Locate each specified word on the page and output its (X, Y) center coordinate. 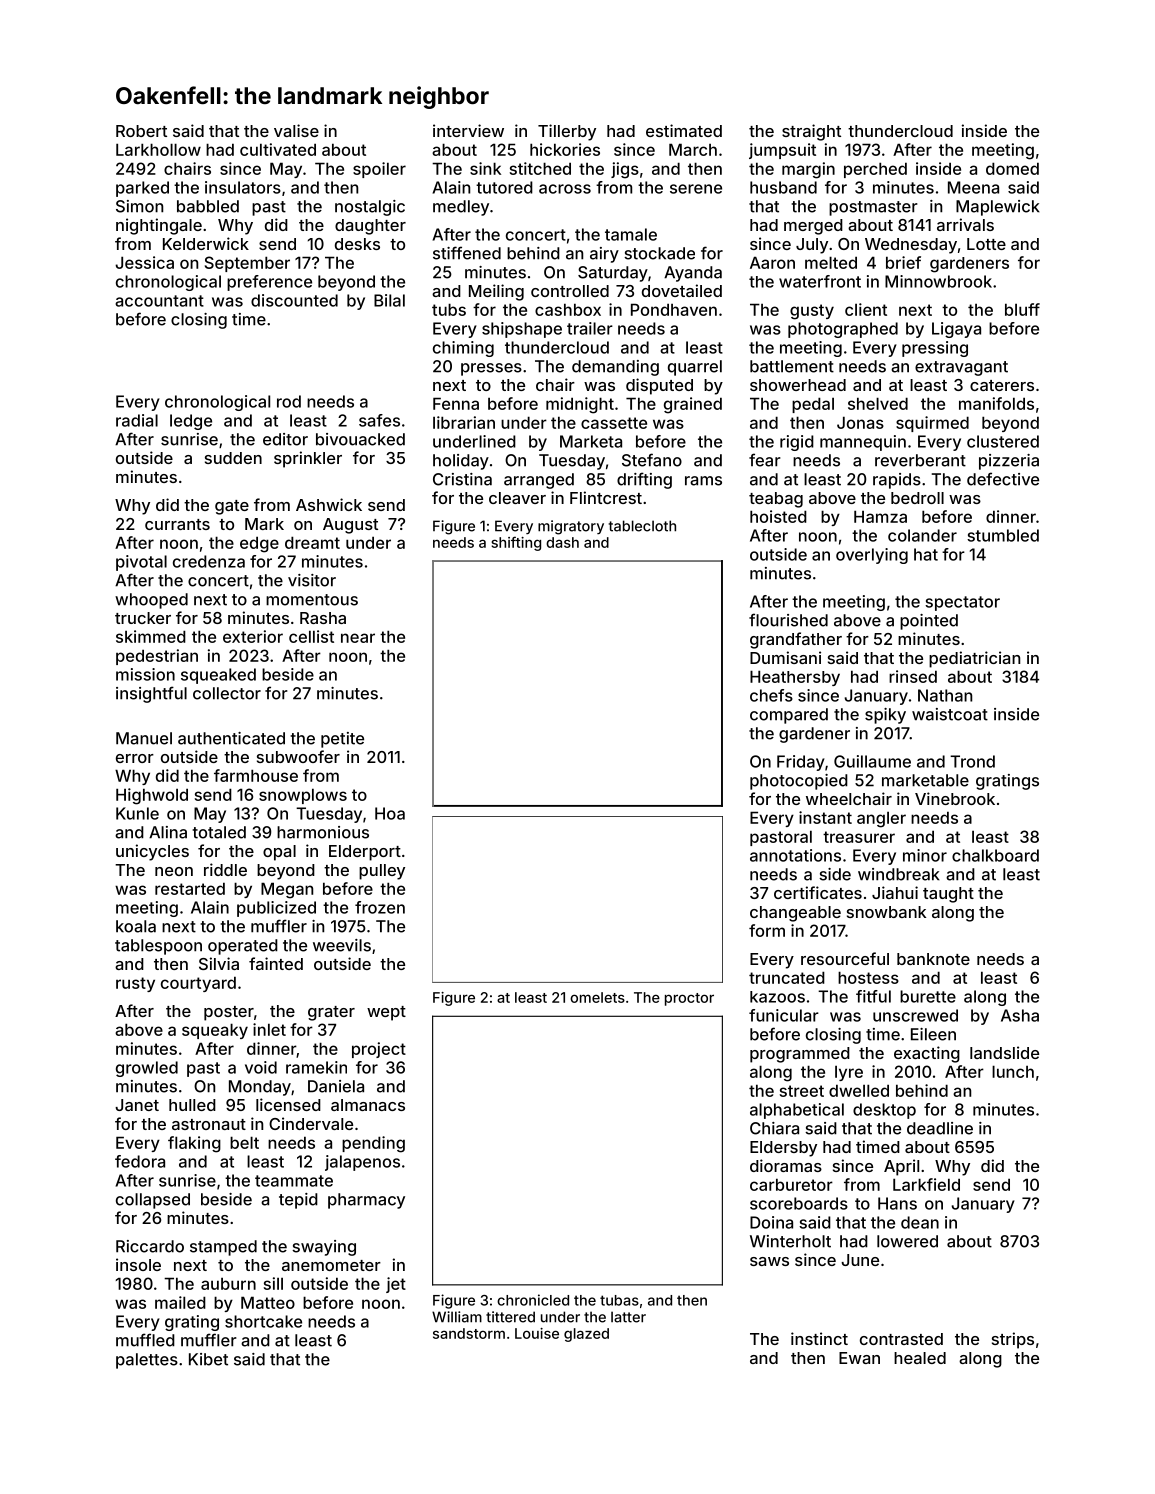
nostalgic (370, 208)
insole (138, 1264)
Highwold (152, 796)
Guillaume (872, 761)
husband (783, 187)
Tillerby (567, 132)
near (358, 638)
